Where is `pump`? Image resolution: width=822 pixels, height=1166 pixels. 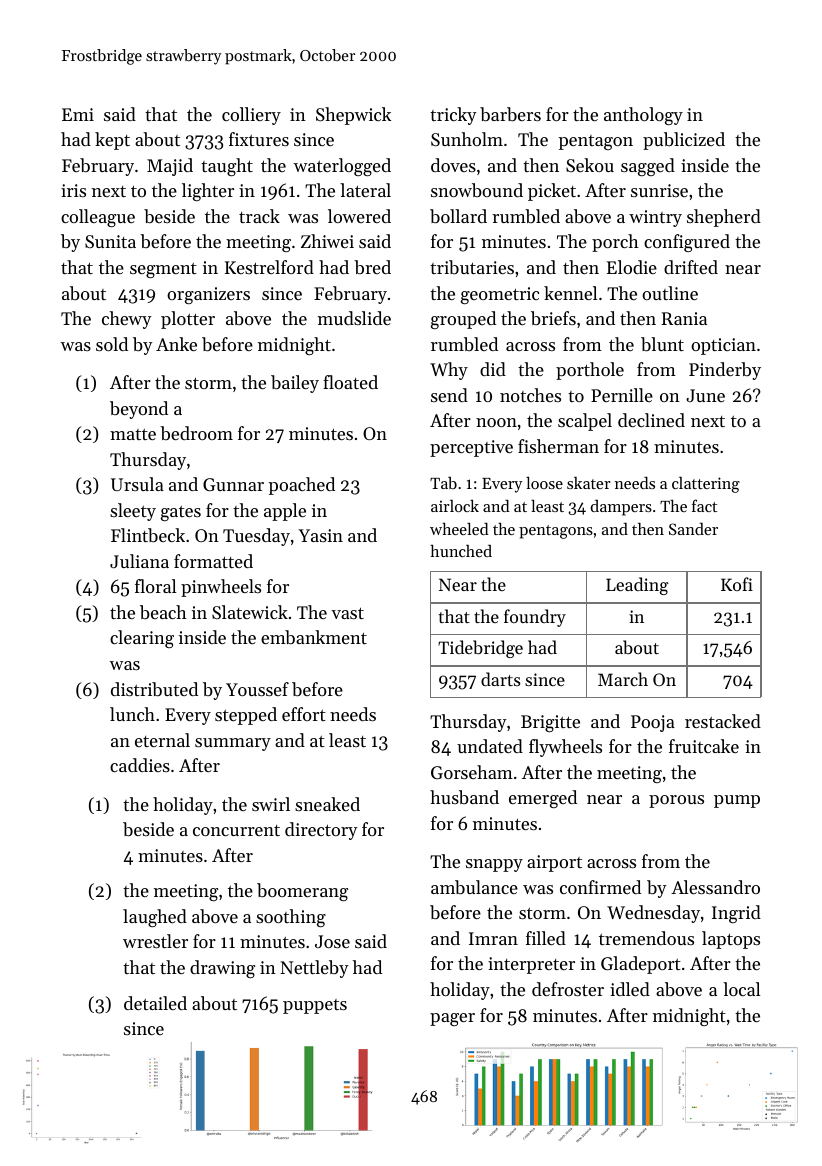 pump is located at coordinates (737, 801).
